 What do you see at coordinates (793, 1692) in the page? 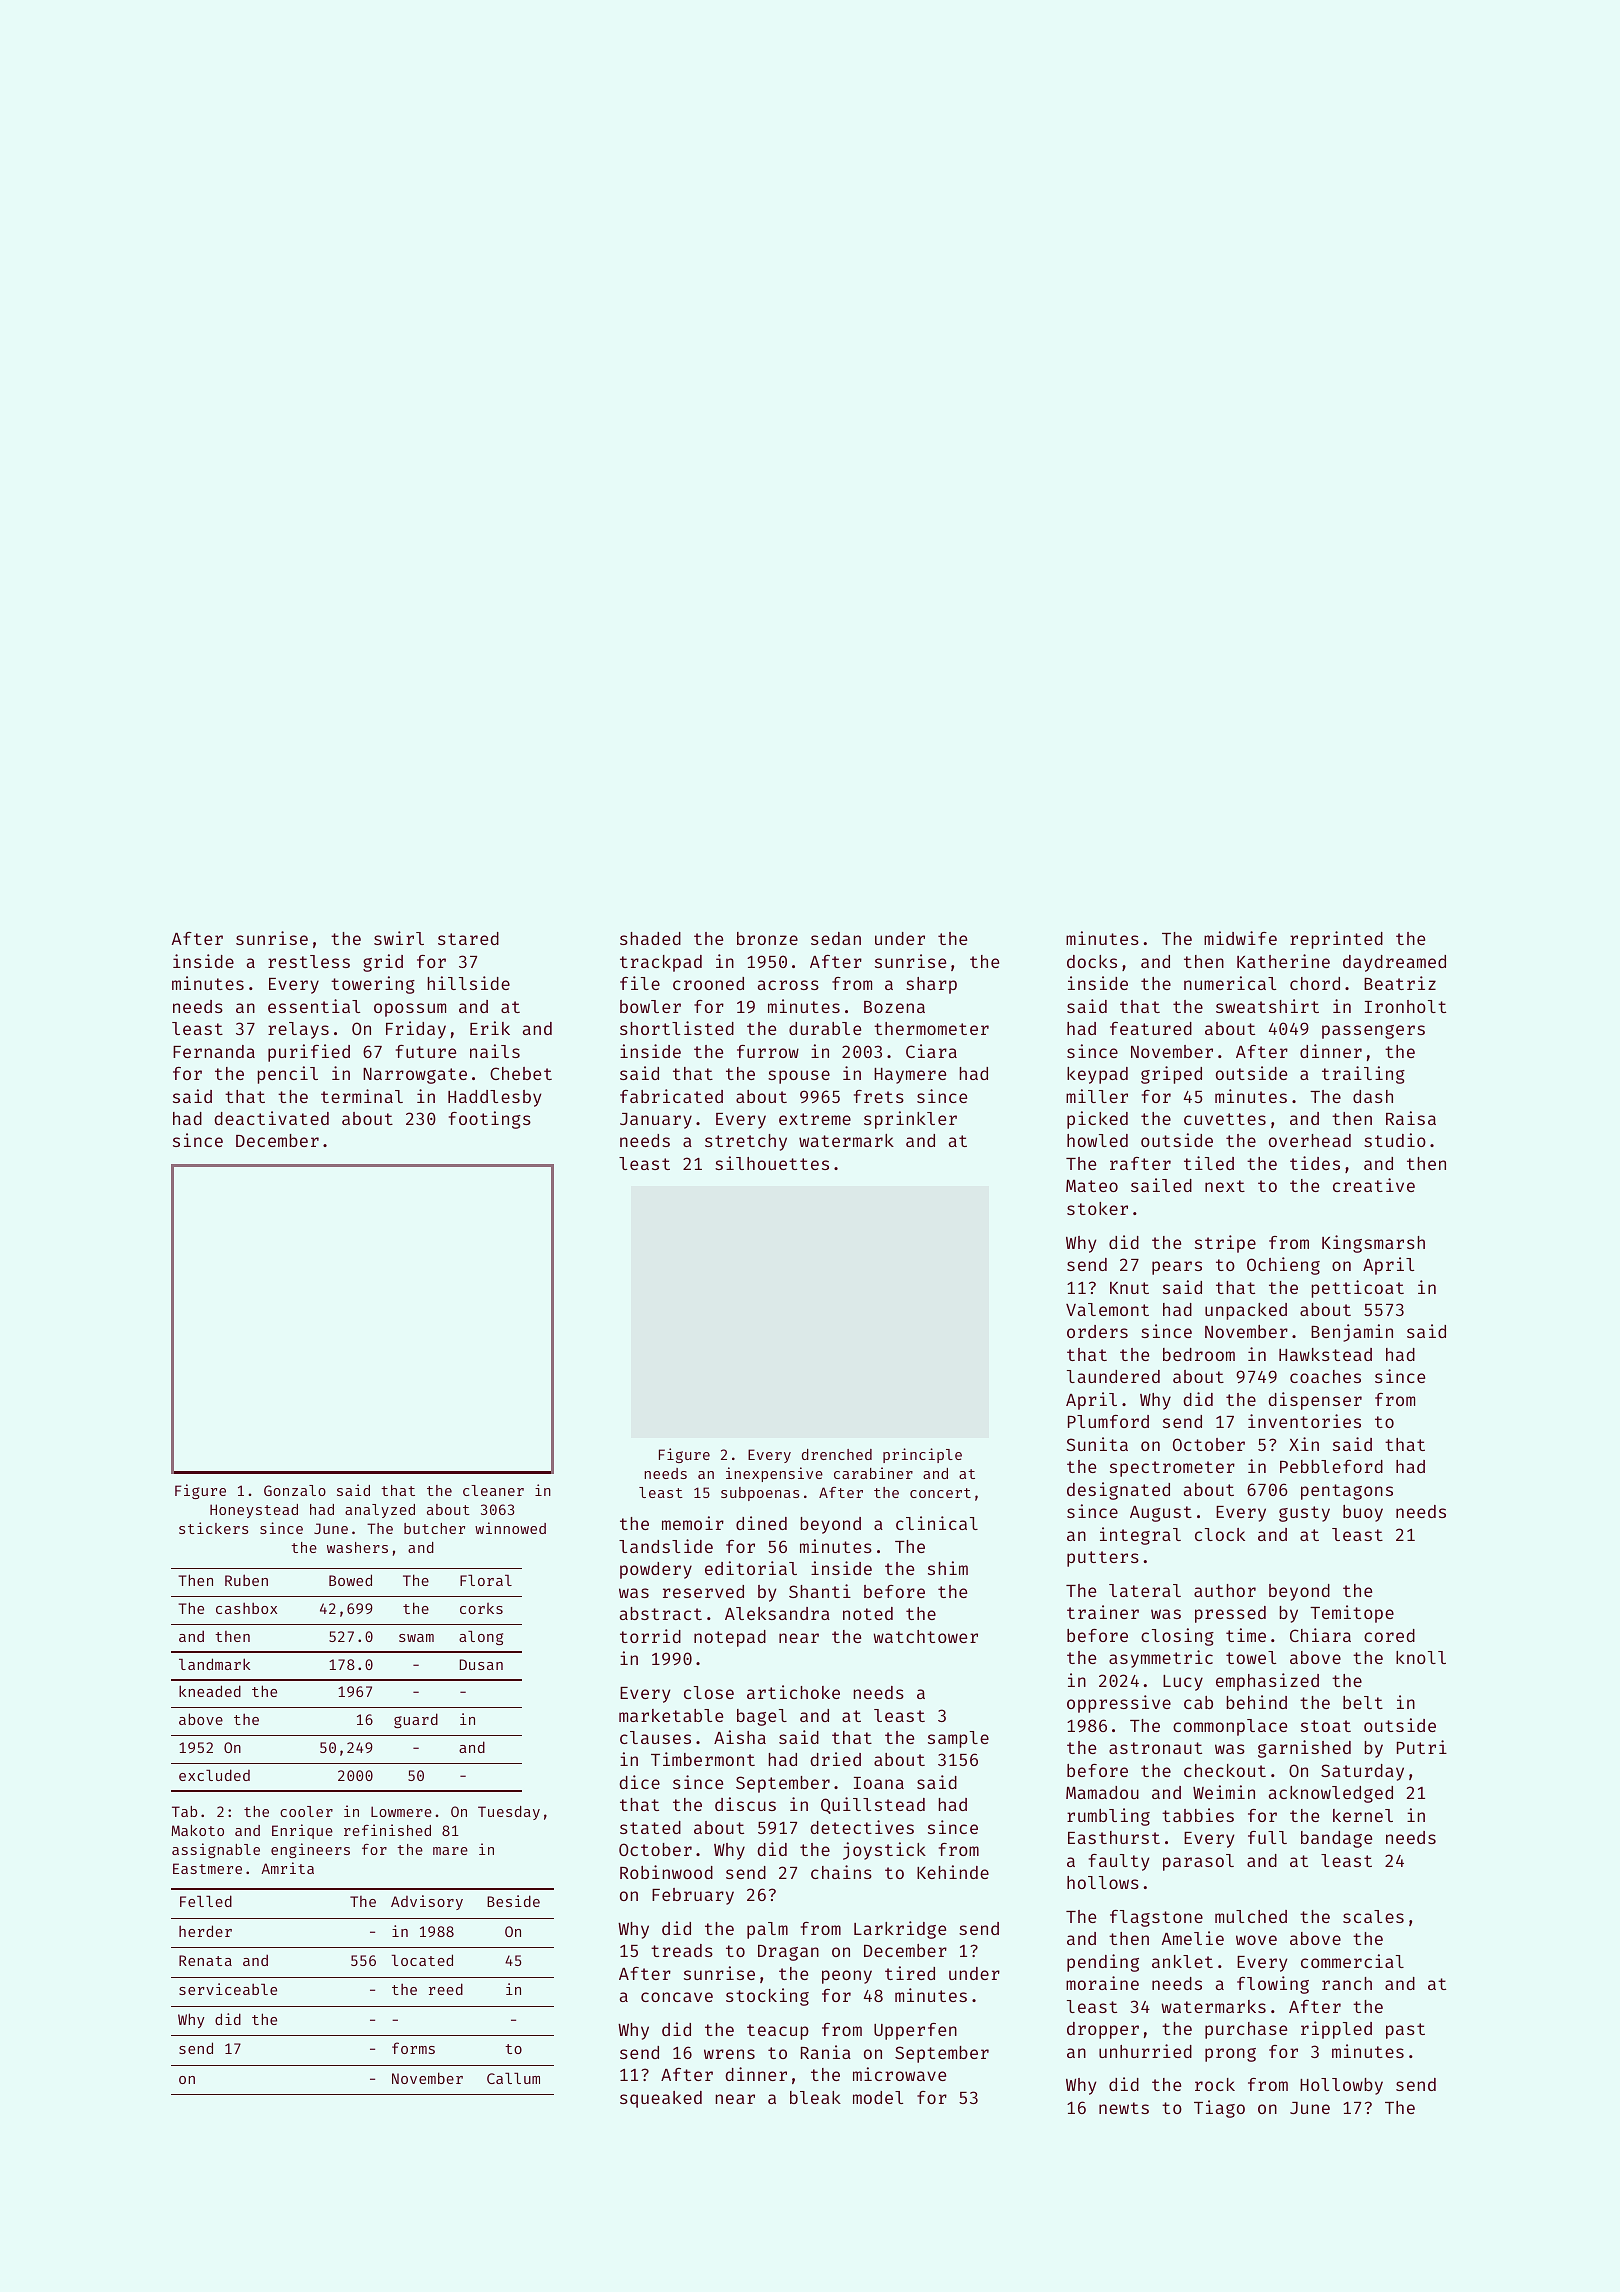
I see `artichoke` at bounding box center [793, 1692].
